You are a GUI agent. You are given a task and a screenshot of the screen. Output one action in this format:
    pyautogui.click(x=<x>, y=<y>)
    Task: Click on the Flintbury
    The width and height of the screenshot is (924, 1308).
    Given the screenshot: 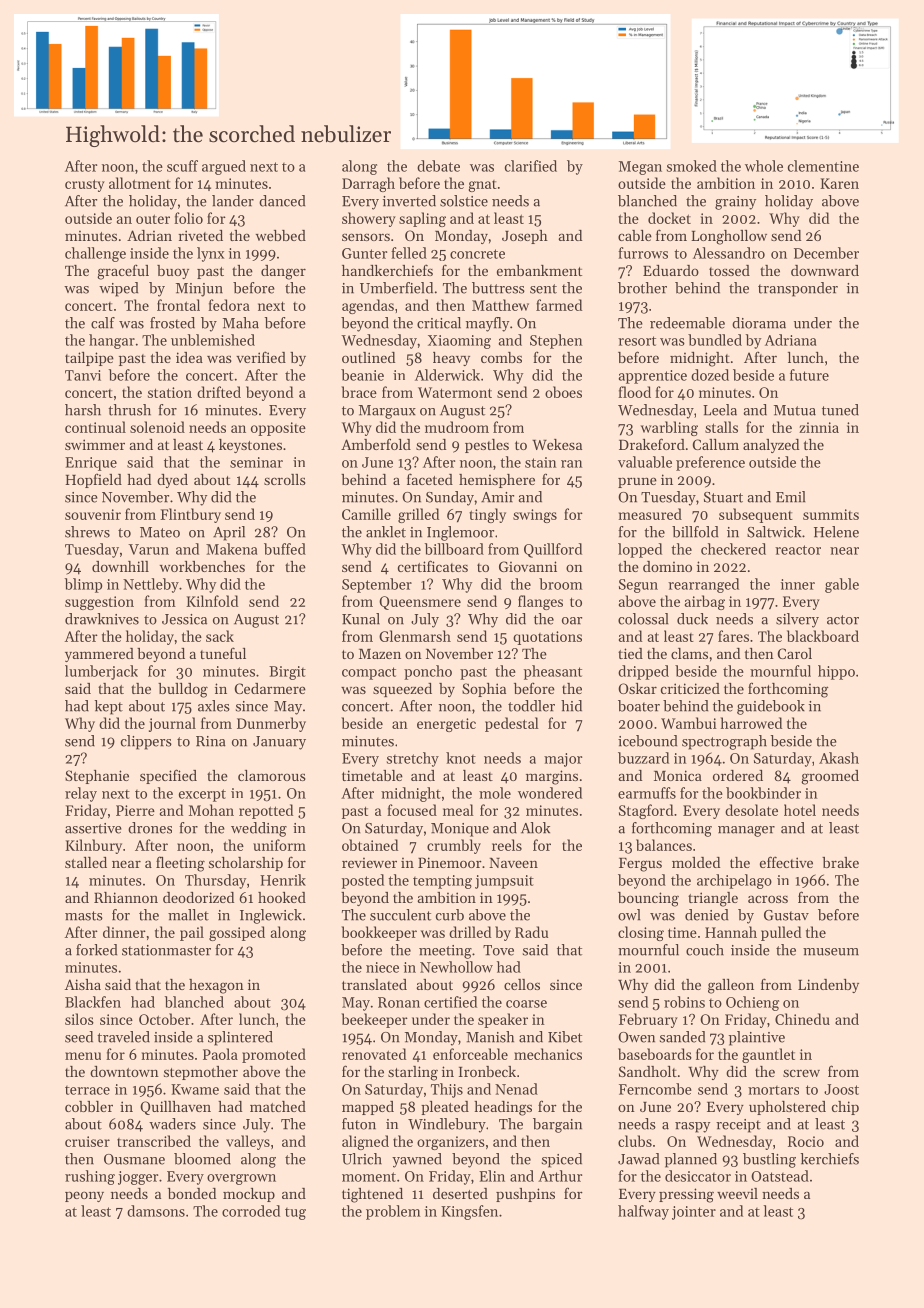 What is the action you would take?
    pyautogui.click(x=190, y=515)
